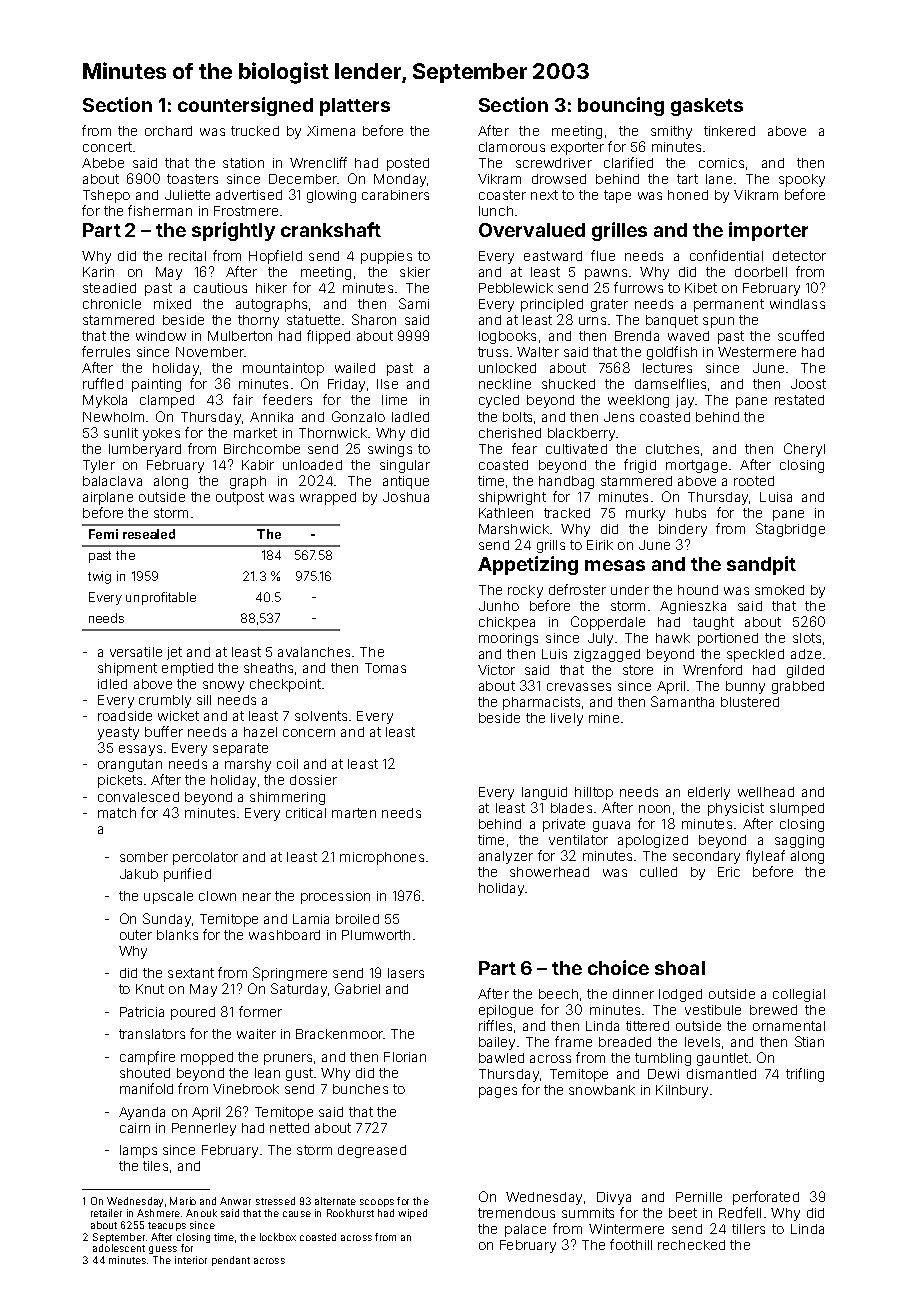  I want to click on Patricia, so click(142, 1012).
